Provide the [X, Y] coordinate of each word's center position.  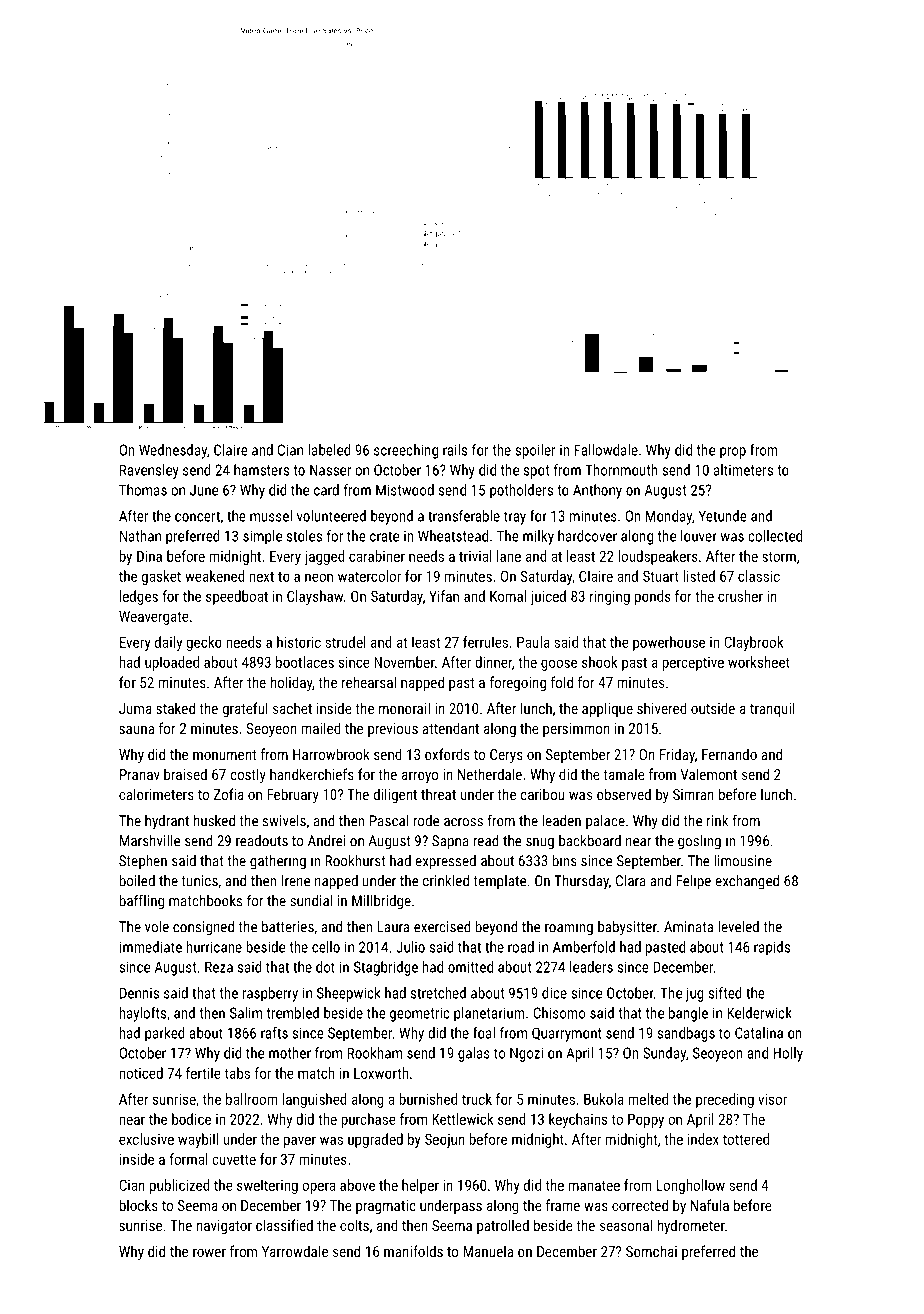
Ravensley [149, 471]
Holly [788, 1054]
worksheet [759, 662]
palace [605, 822]
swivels [284, 821]
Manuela [488, 1251]
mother [290, 1053]
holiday [291, 683]
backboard [590, 841]
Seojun [445, 1140]
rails [455, 450]
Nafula [710, 1205]
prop [733, 453]
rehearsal [369, 682]
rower [209, 1253]
